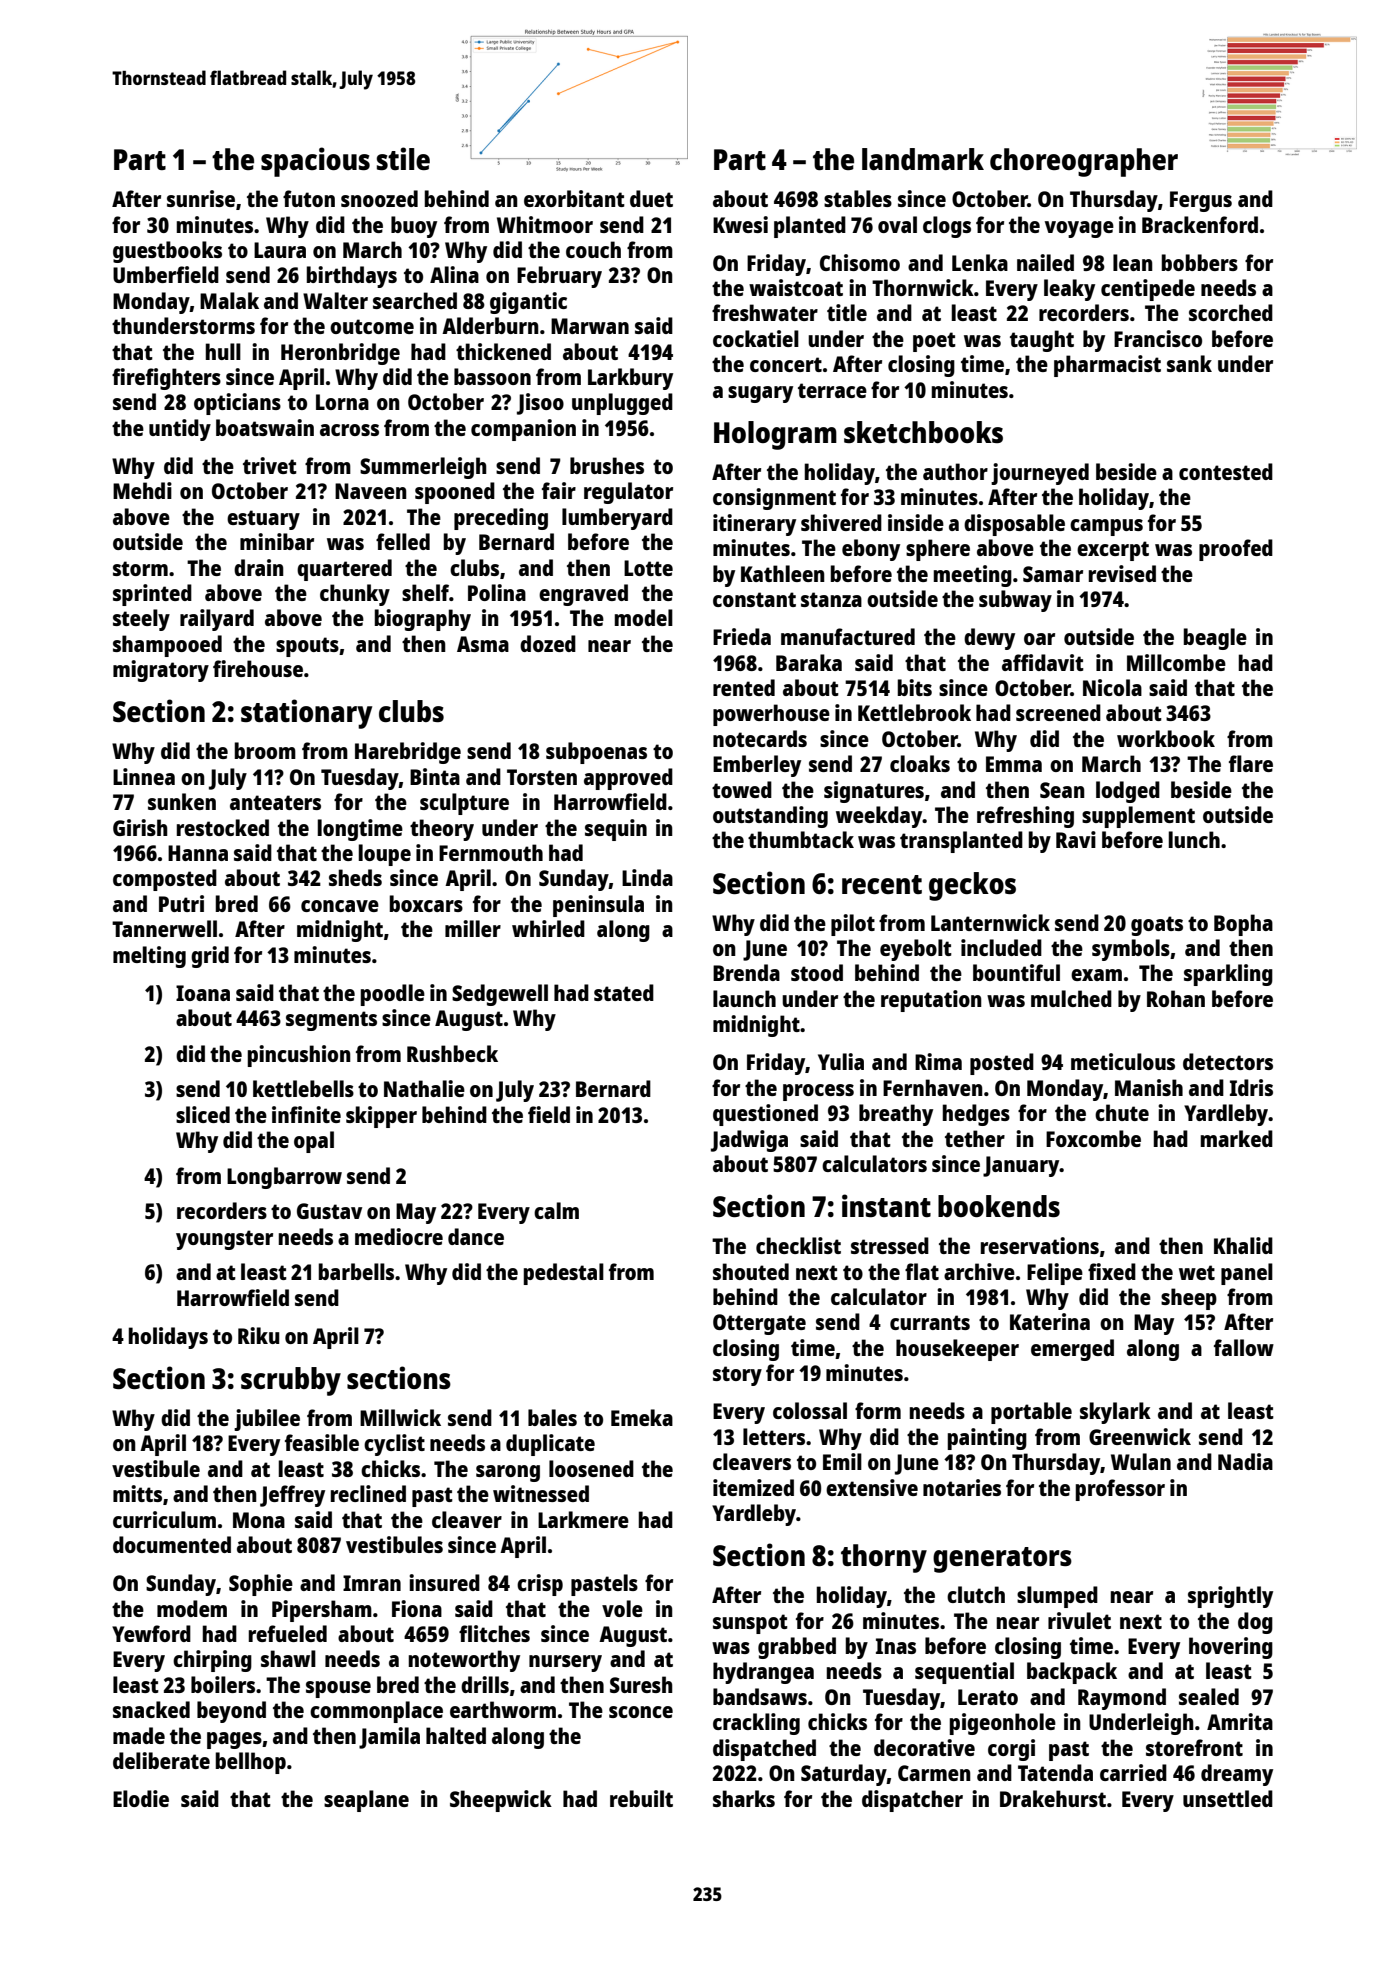  What do you see at coordinates (315, 162) in the image?
I see `spacious` at bounding box center [315, 162].
